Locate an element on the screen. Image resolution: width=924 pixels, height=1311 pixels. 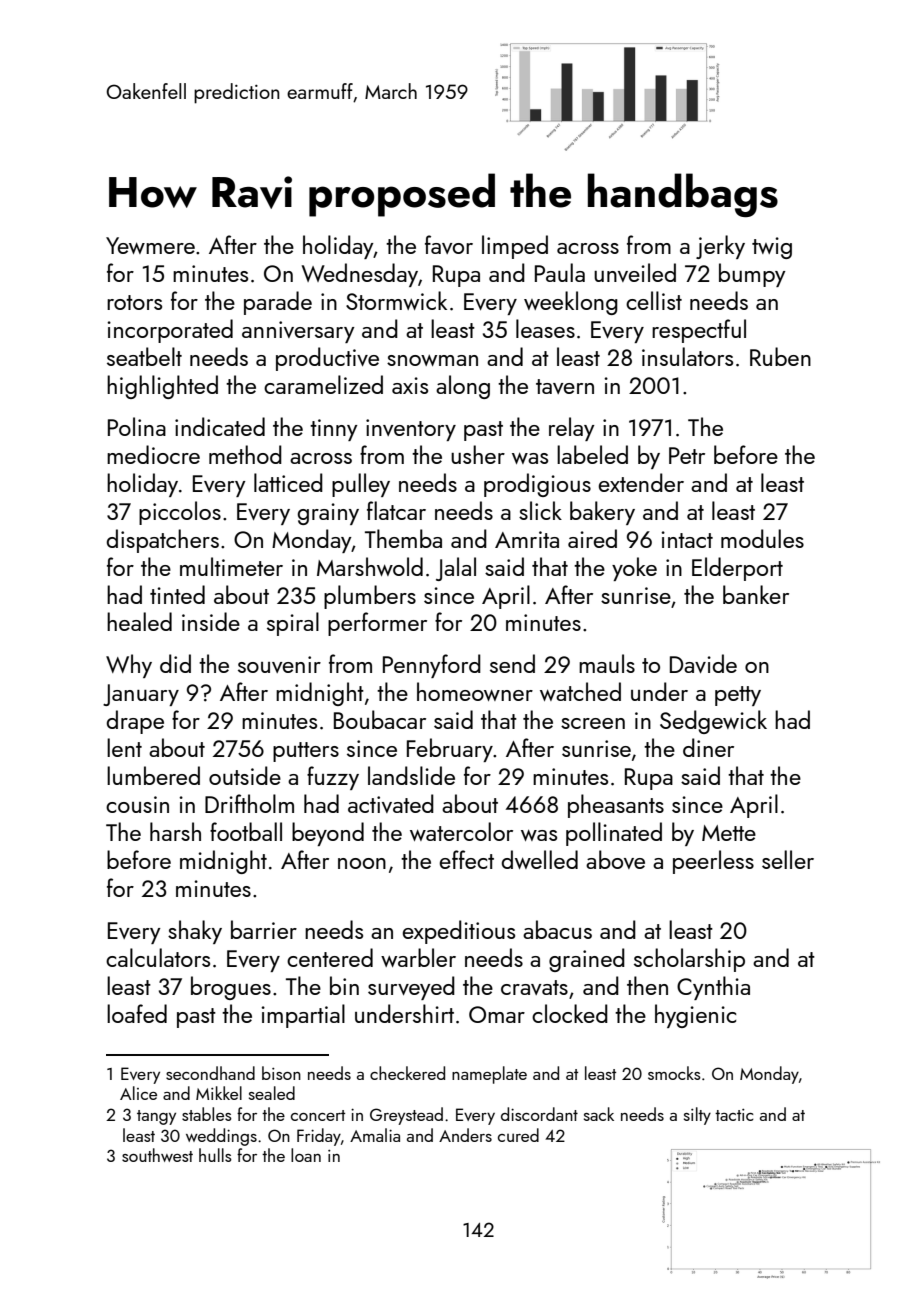
intact is located at coordinates (687, 539).
